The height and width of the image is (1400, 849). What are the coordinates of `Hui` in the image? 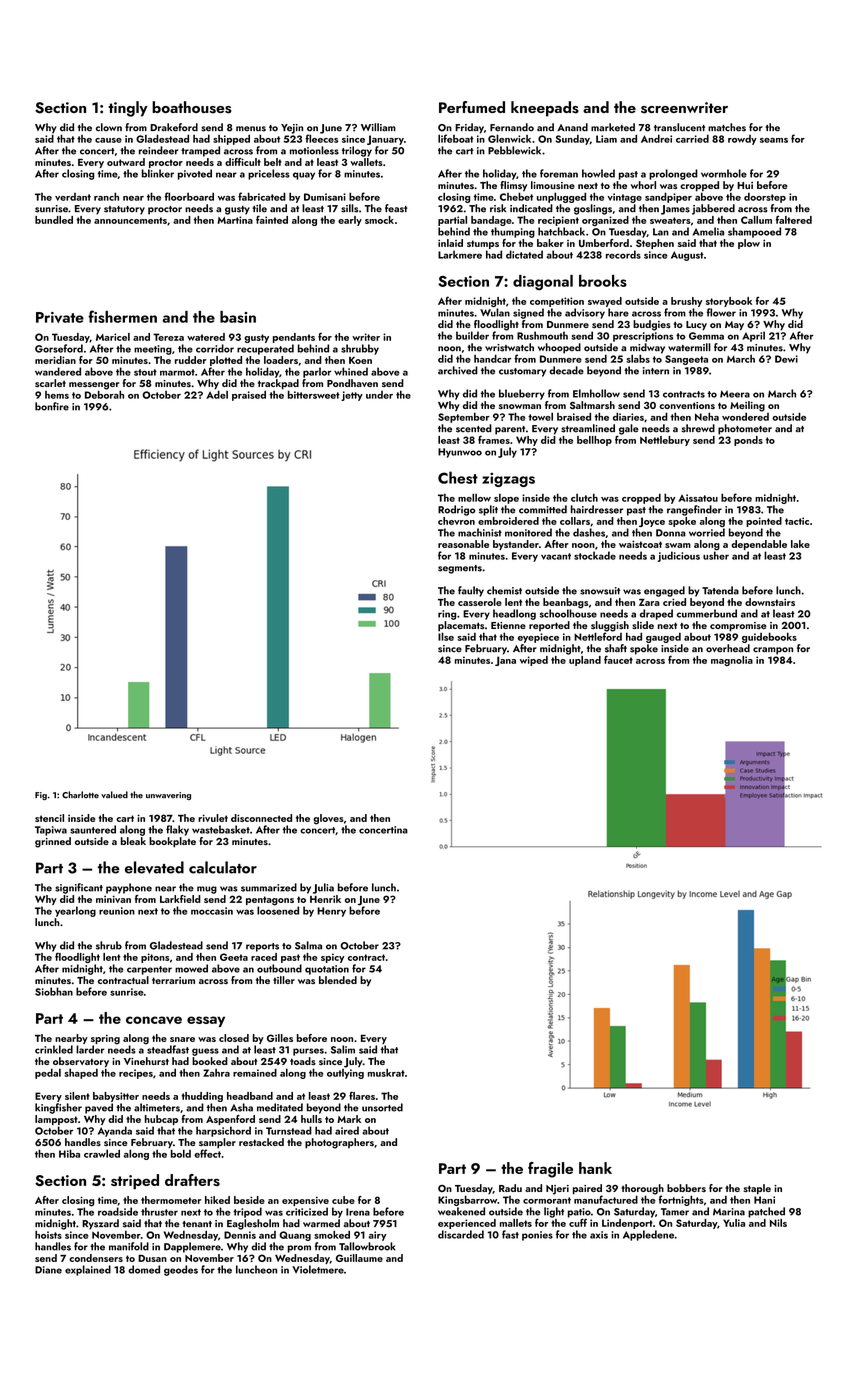 It's located at (745, 185).
